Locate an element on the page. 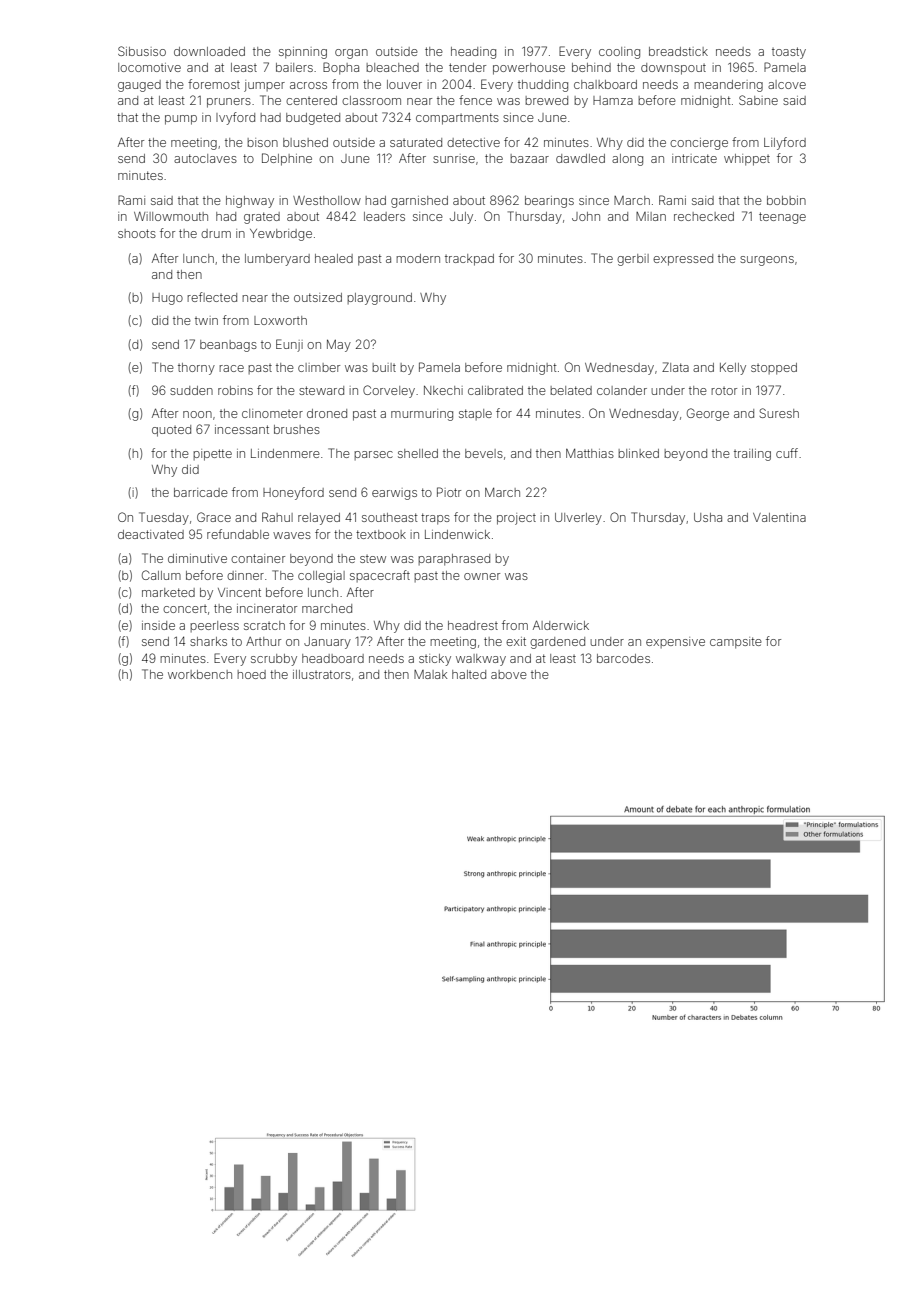  breadstick is located at coordinates (678, 51).
